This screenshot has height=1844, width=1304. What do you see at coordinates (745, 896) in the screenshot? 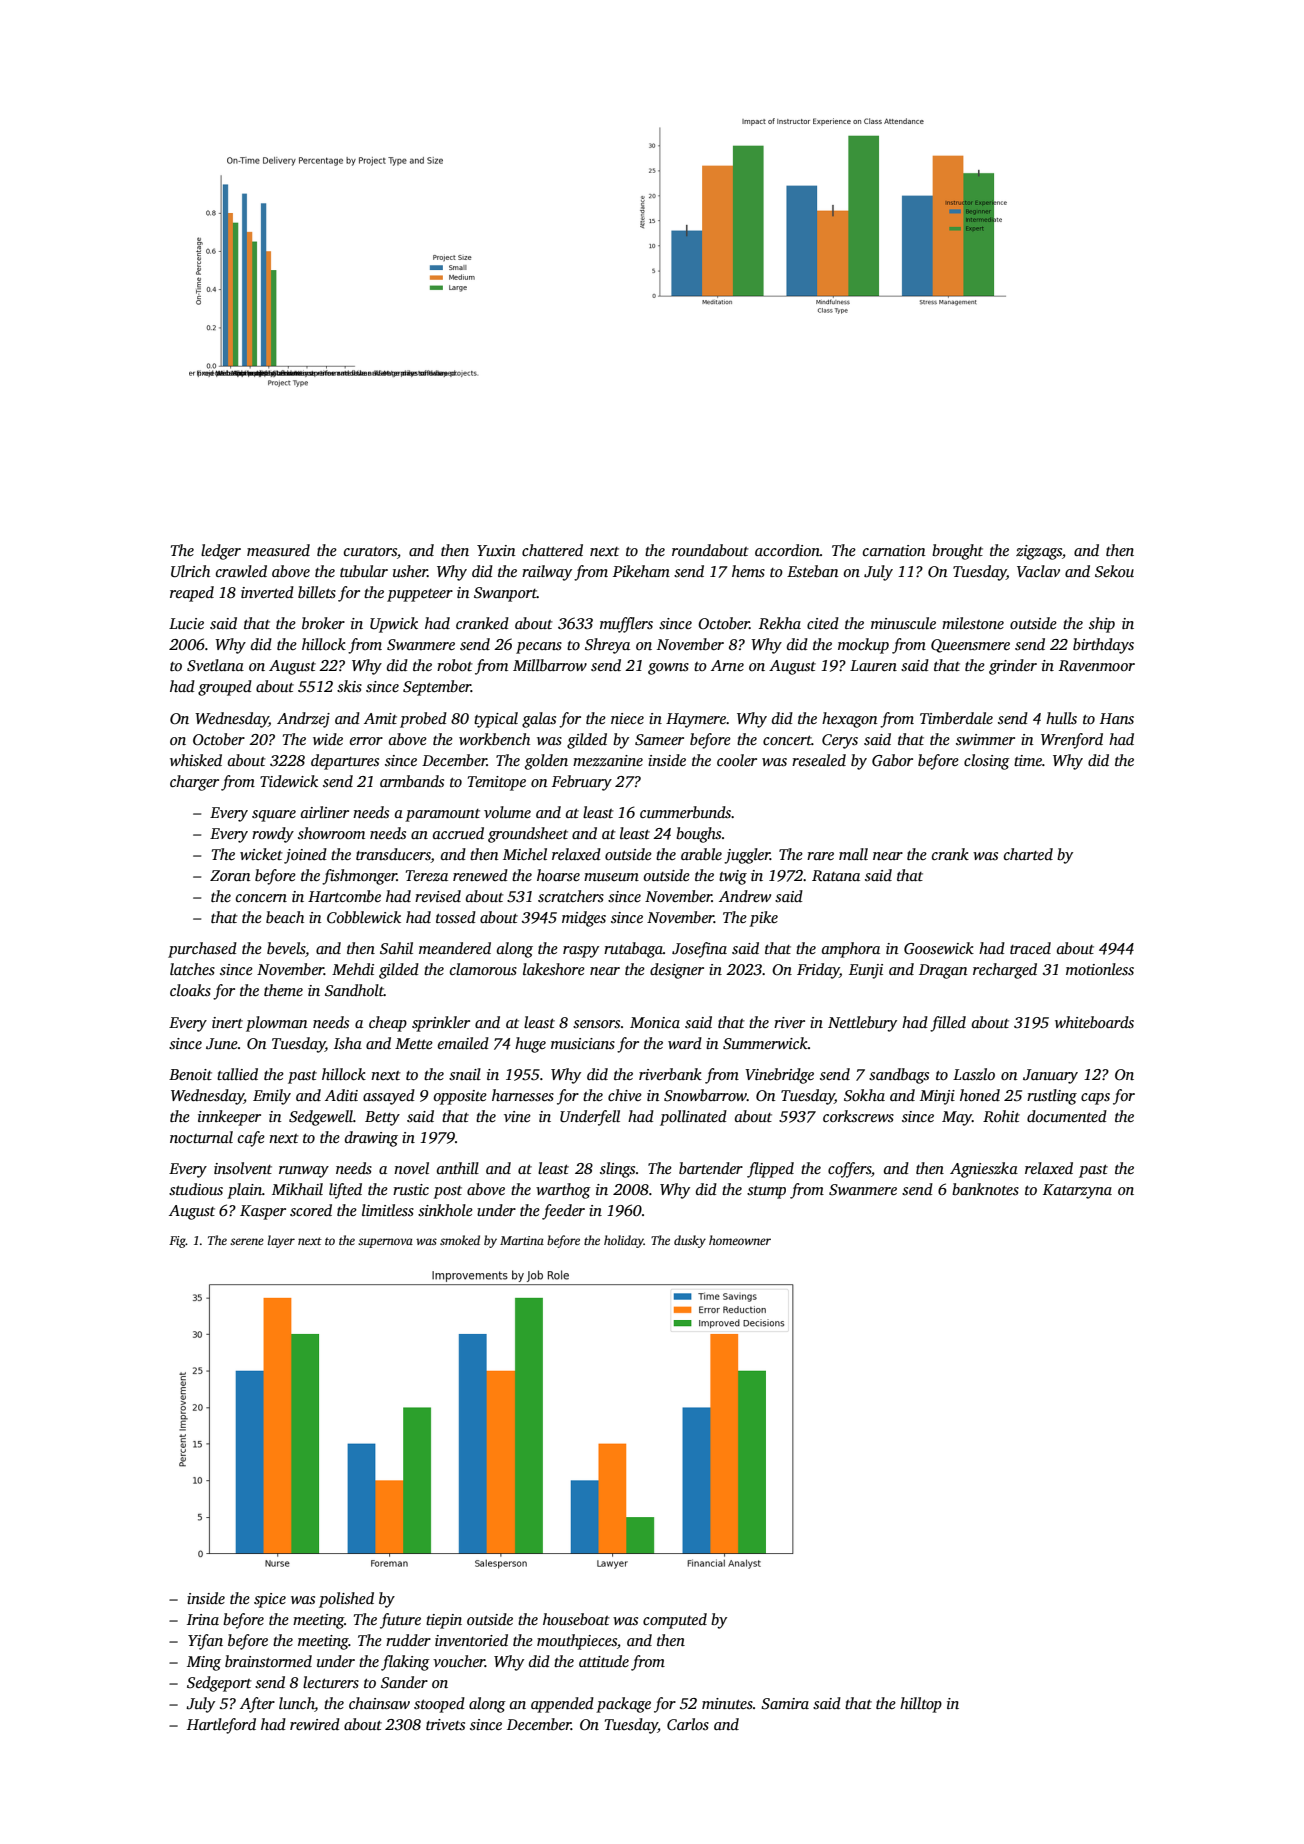
I see `Andrew` at bounding box center [745, 896].
